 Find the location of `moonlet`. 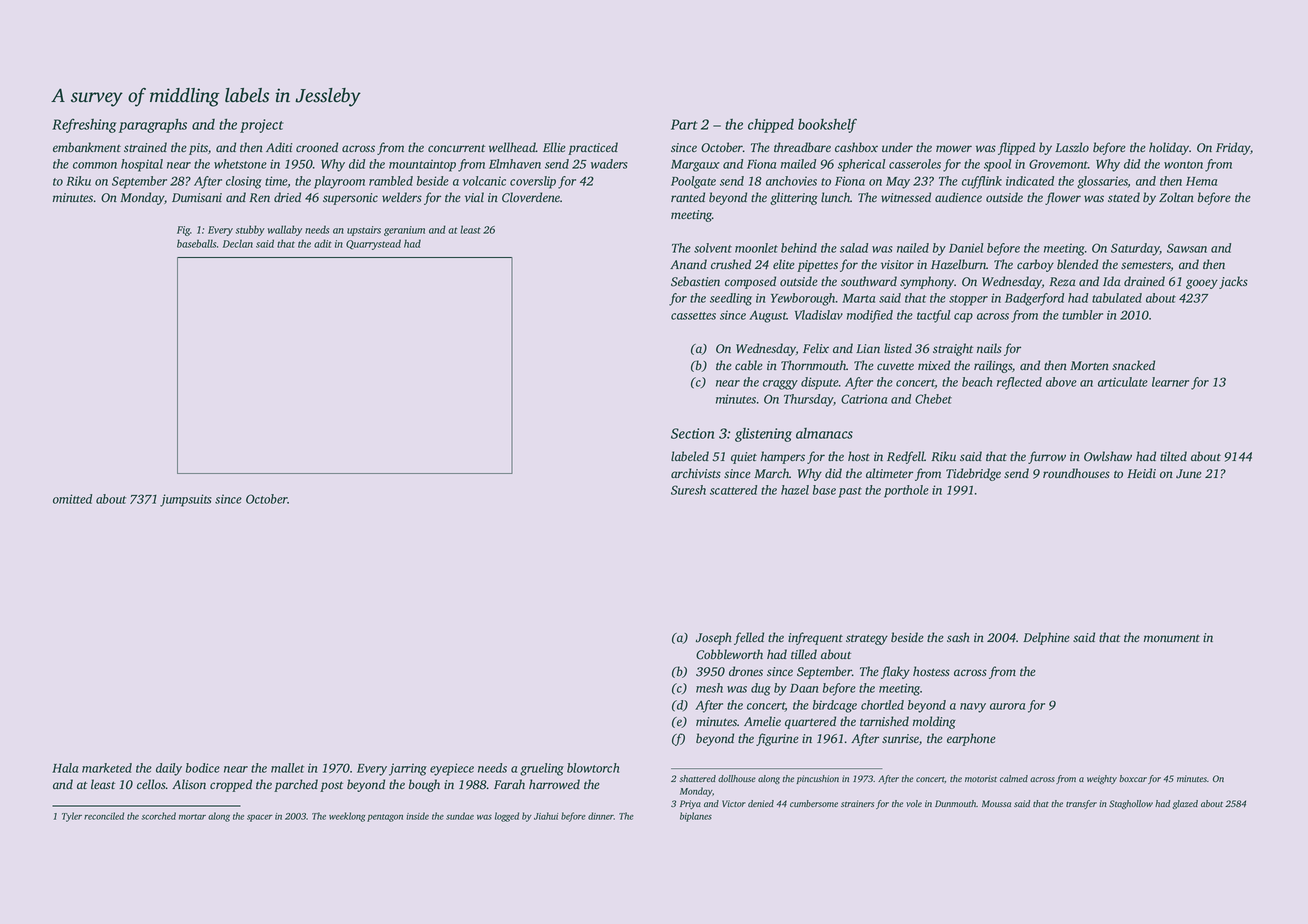

moonlet is located at coordinates (756, 248).
